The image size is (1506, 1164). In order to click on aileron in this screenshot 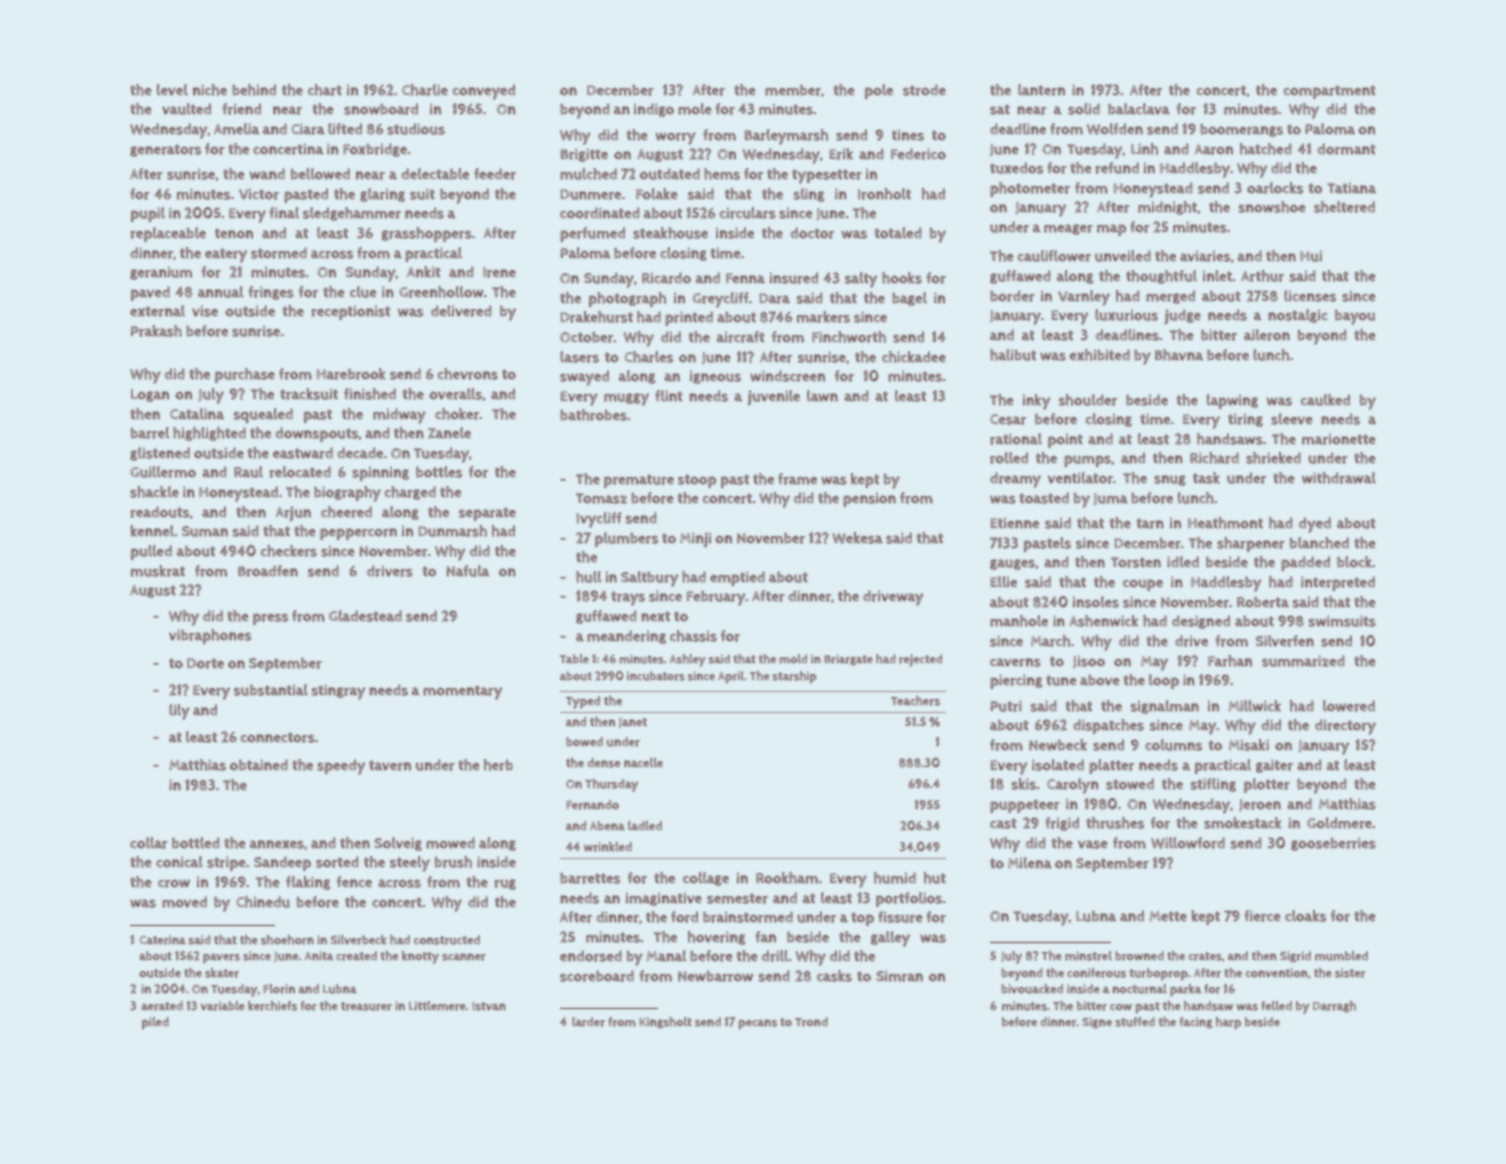, I will do `click(1267, 335)`.
